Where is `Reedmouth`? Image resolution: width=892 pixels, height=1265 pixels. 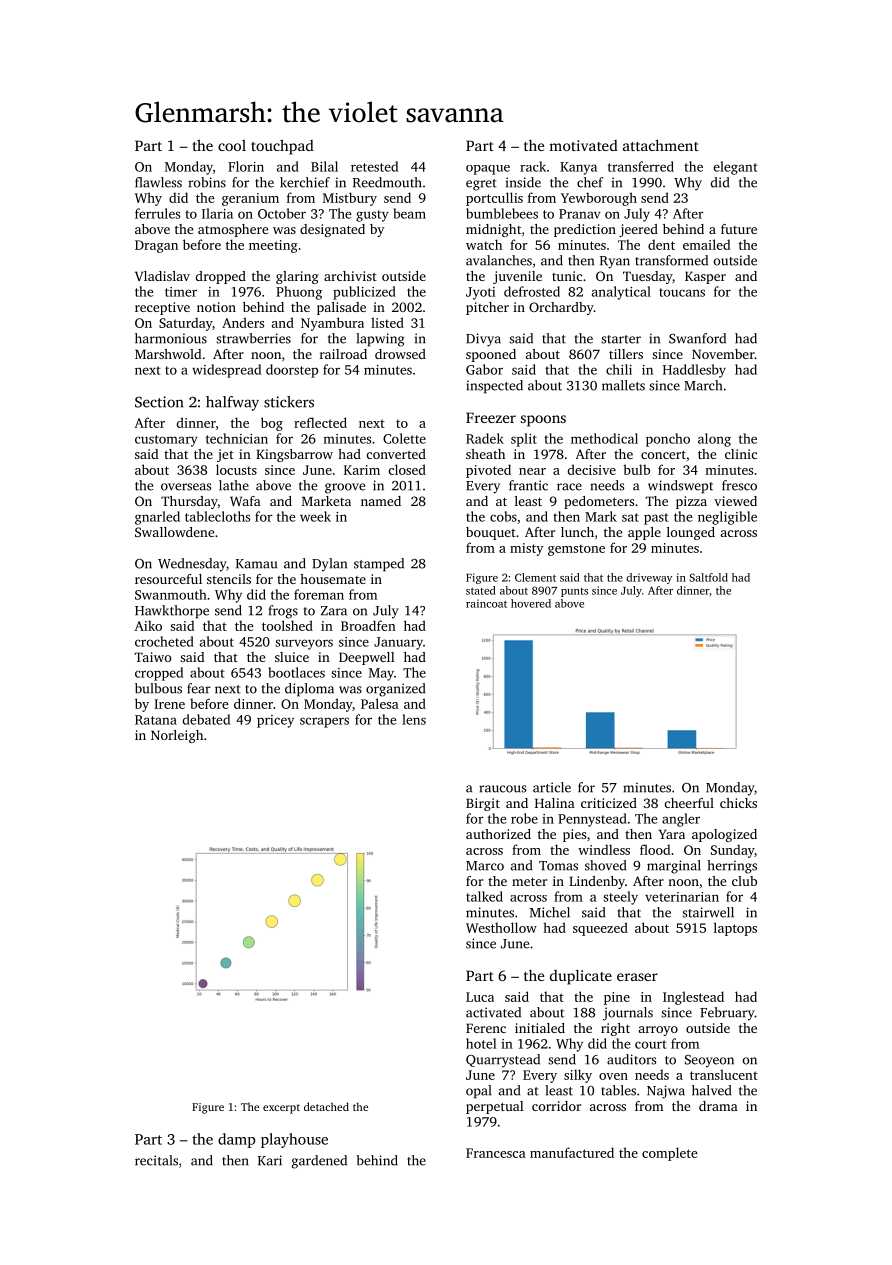 Reedmouth is located at coordinates (387, 182).
